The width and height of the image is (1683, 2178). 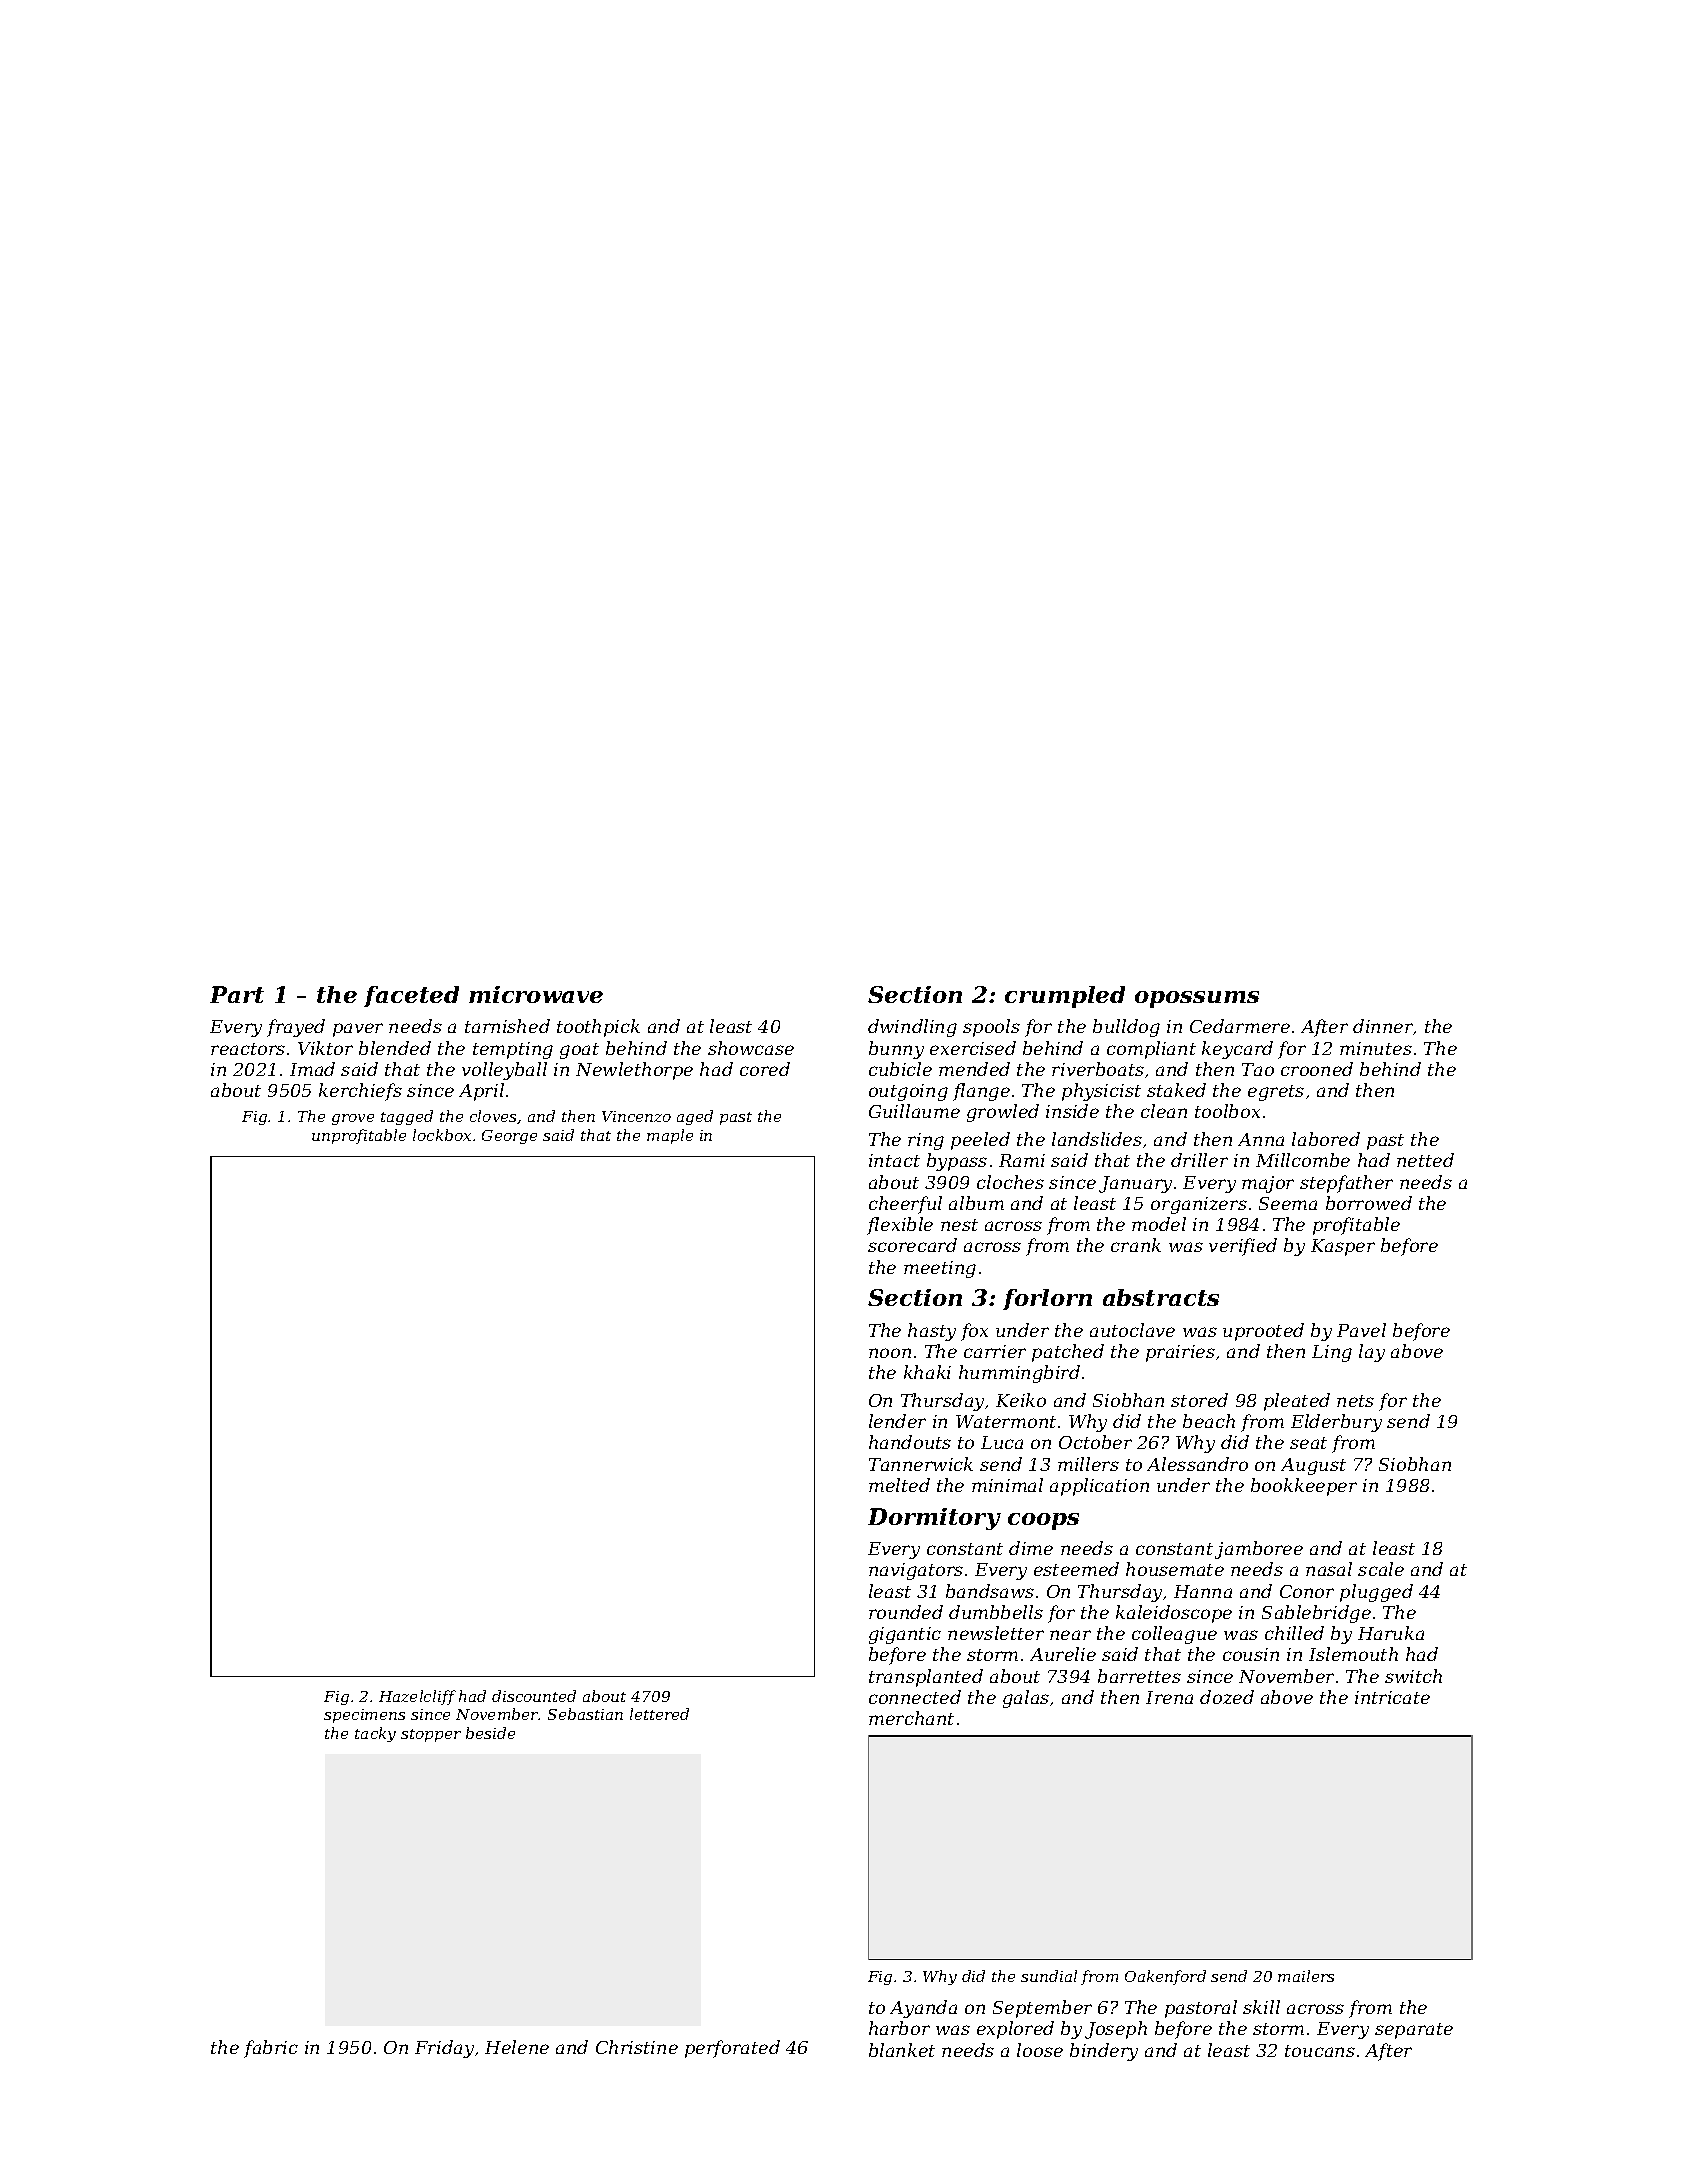 I want to click on grove, so click(x=353, y=1119).
